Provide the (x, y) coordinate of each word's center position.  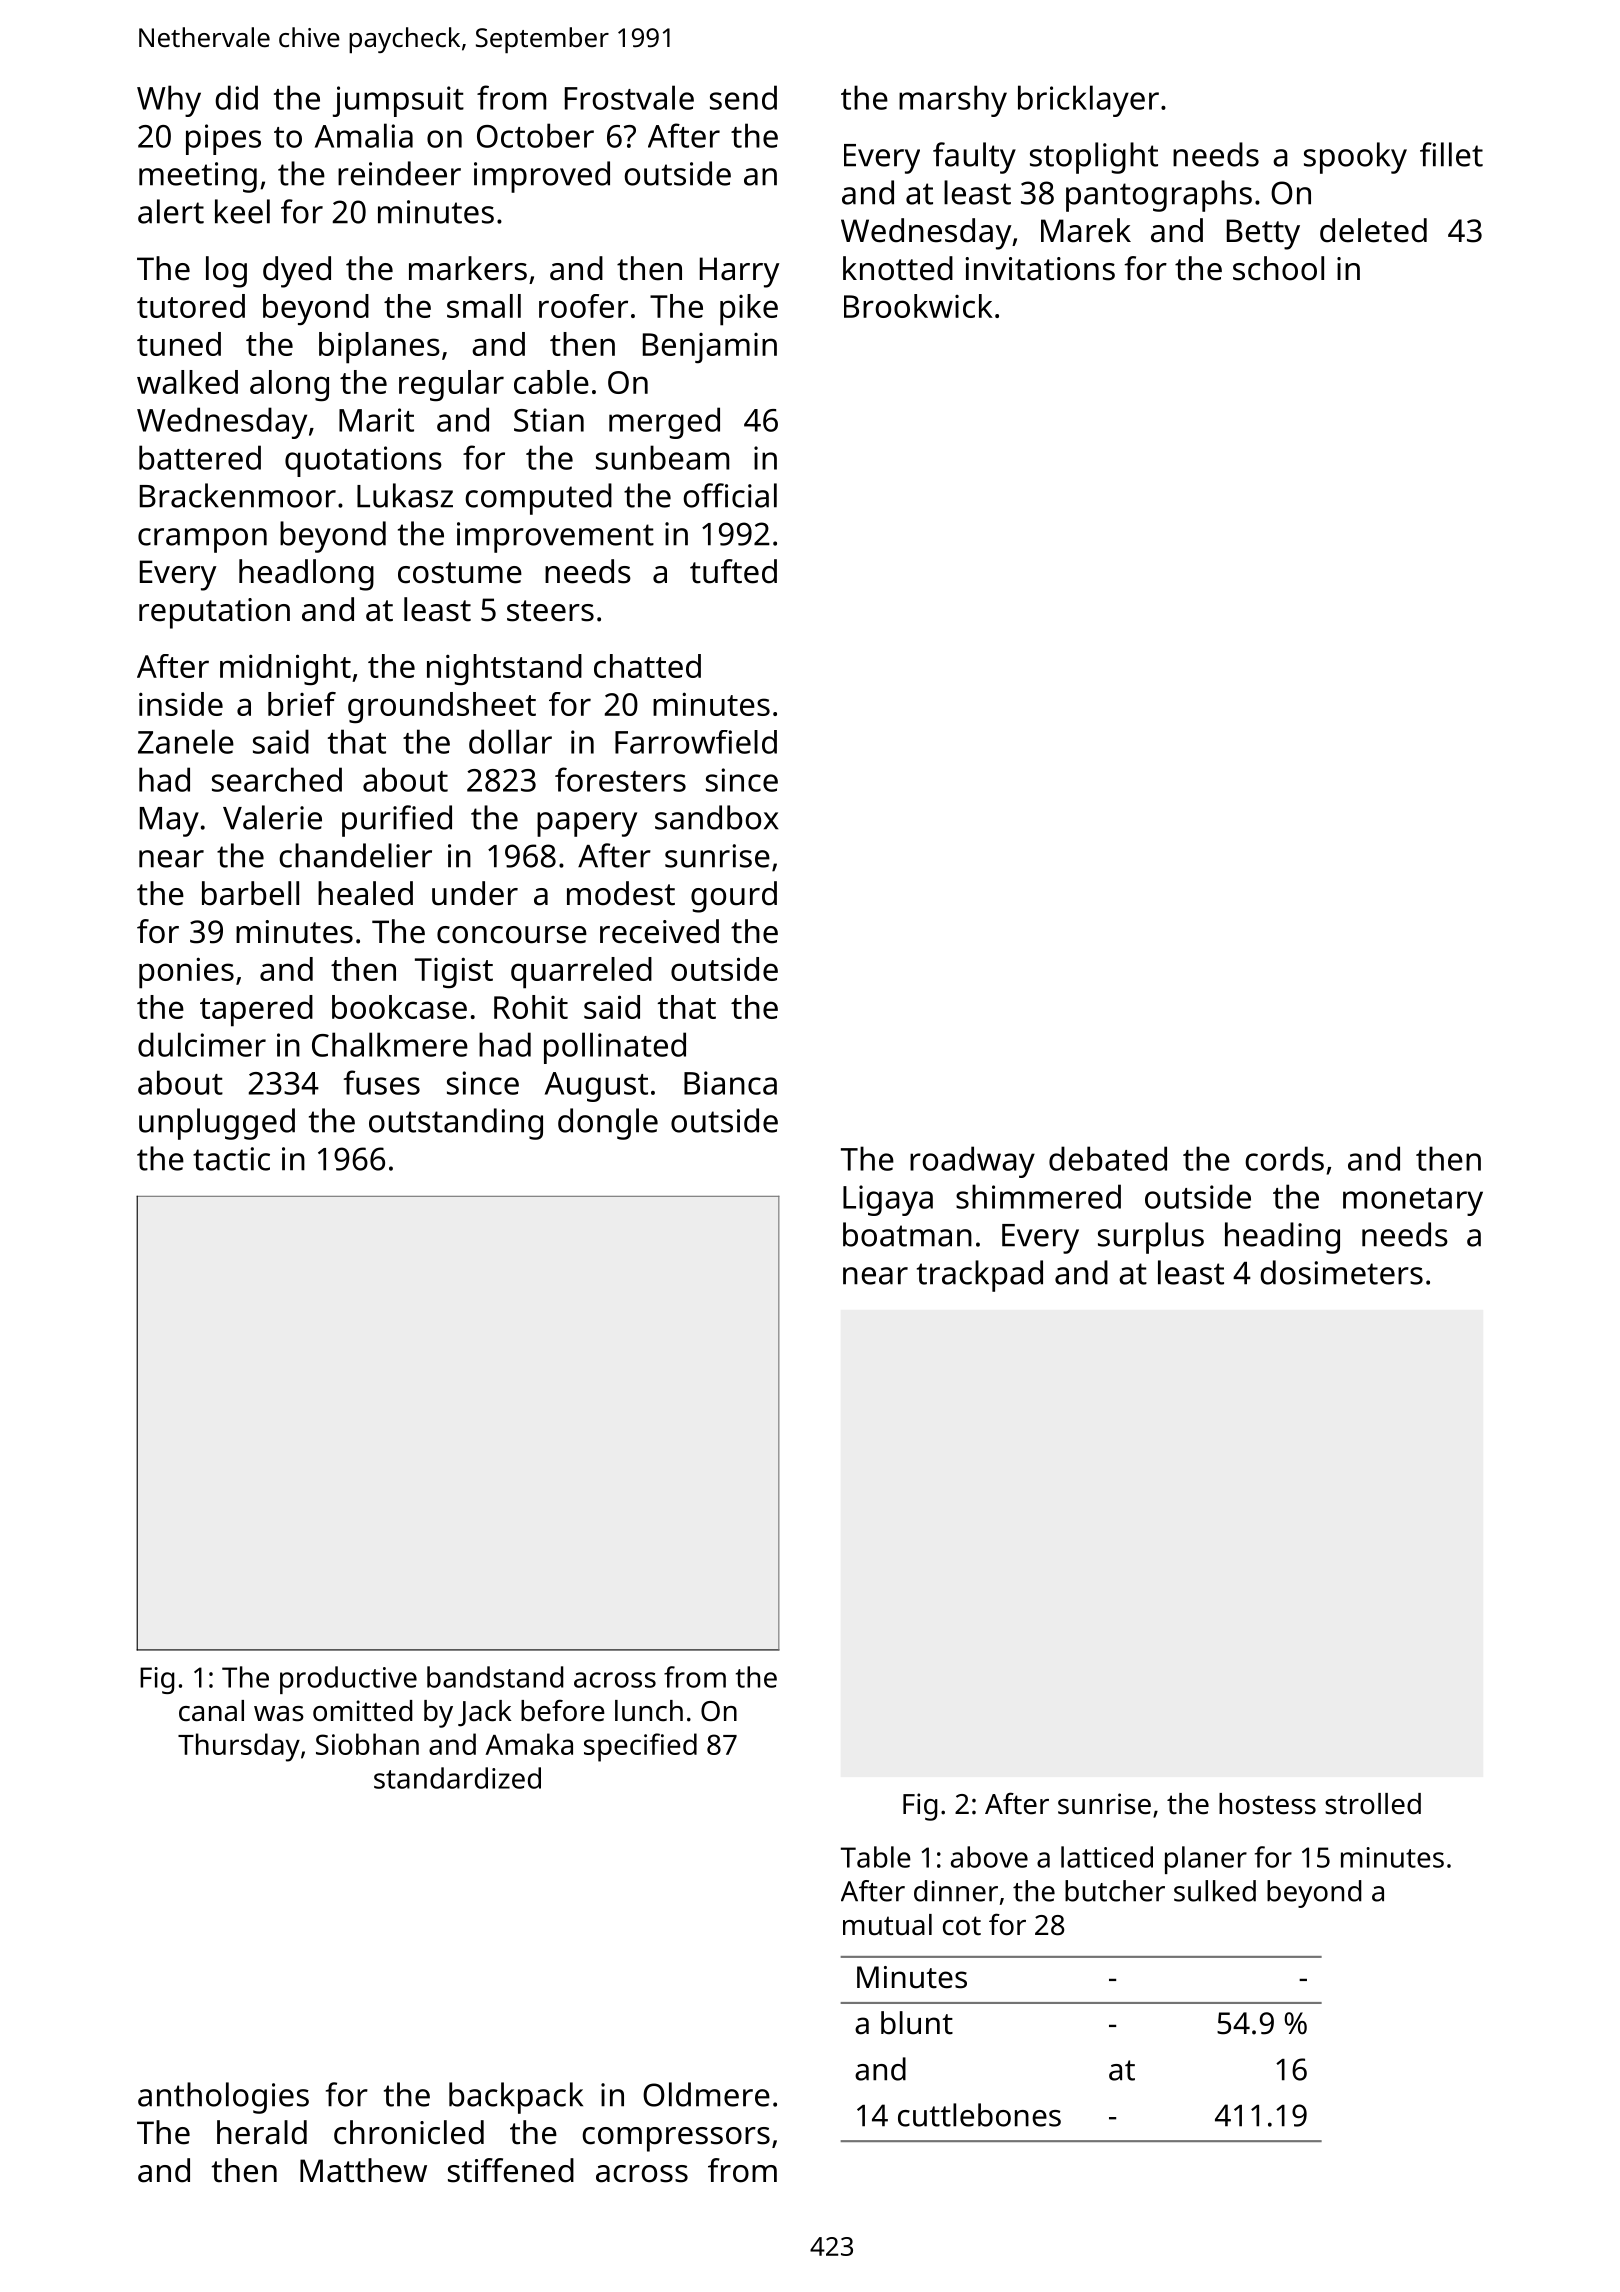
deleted (1373, 230)
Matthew (363, 2170)
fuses (382, 1082)
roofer (583, 306)
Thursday (239, 1747)
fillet (1451, 154)
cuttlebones (979, 2115)
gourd (734, 897)
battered (200, 457)
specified (640, 1747)
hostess (1267, 1804)
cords (1284, 1158)
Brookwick (918, 306)
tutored (191, 306)
